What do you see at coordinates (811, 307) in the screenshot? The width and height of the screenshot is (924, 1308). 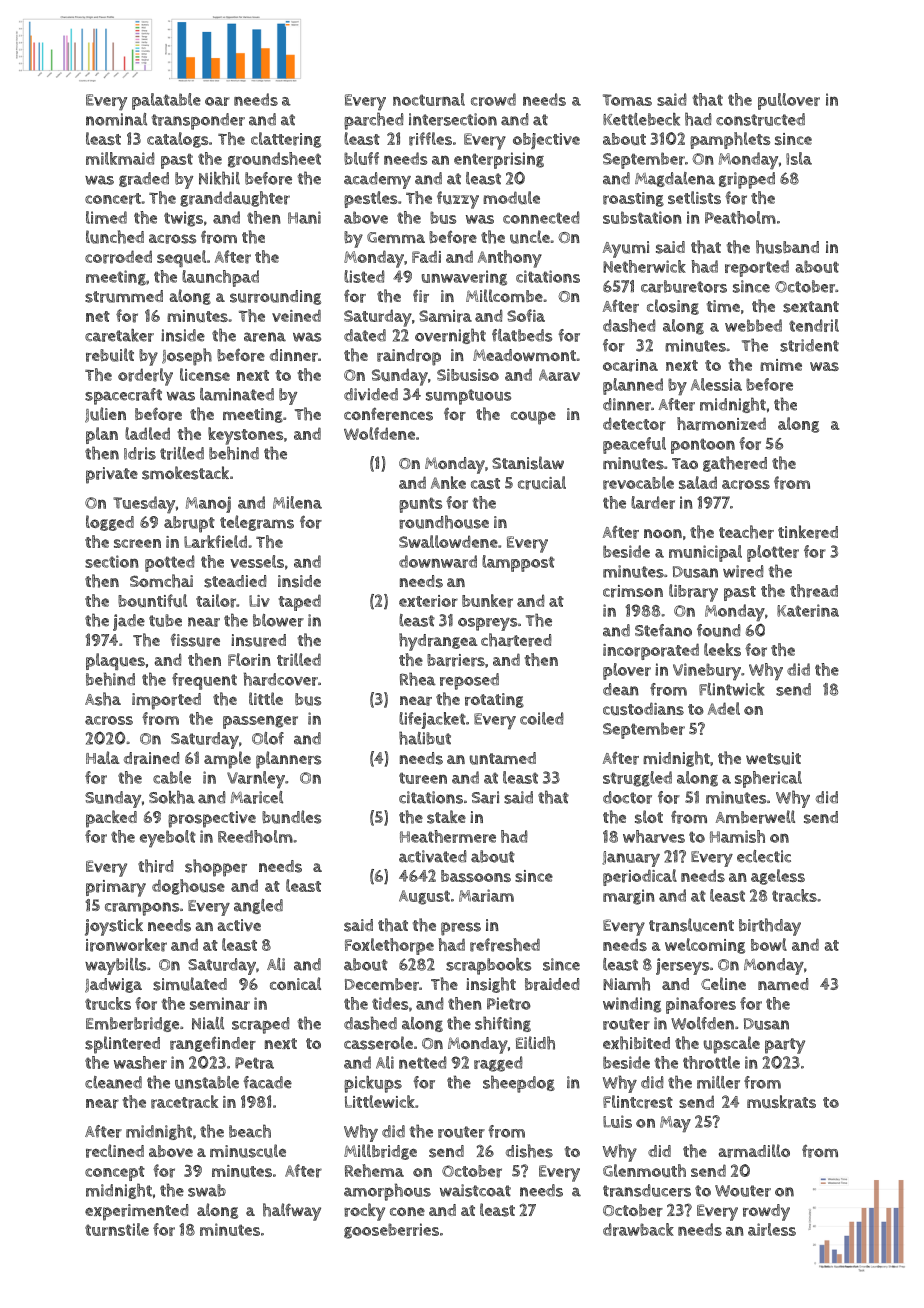 I see `sextant` at bounding box center [811, 307].
